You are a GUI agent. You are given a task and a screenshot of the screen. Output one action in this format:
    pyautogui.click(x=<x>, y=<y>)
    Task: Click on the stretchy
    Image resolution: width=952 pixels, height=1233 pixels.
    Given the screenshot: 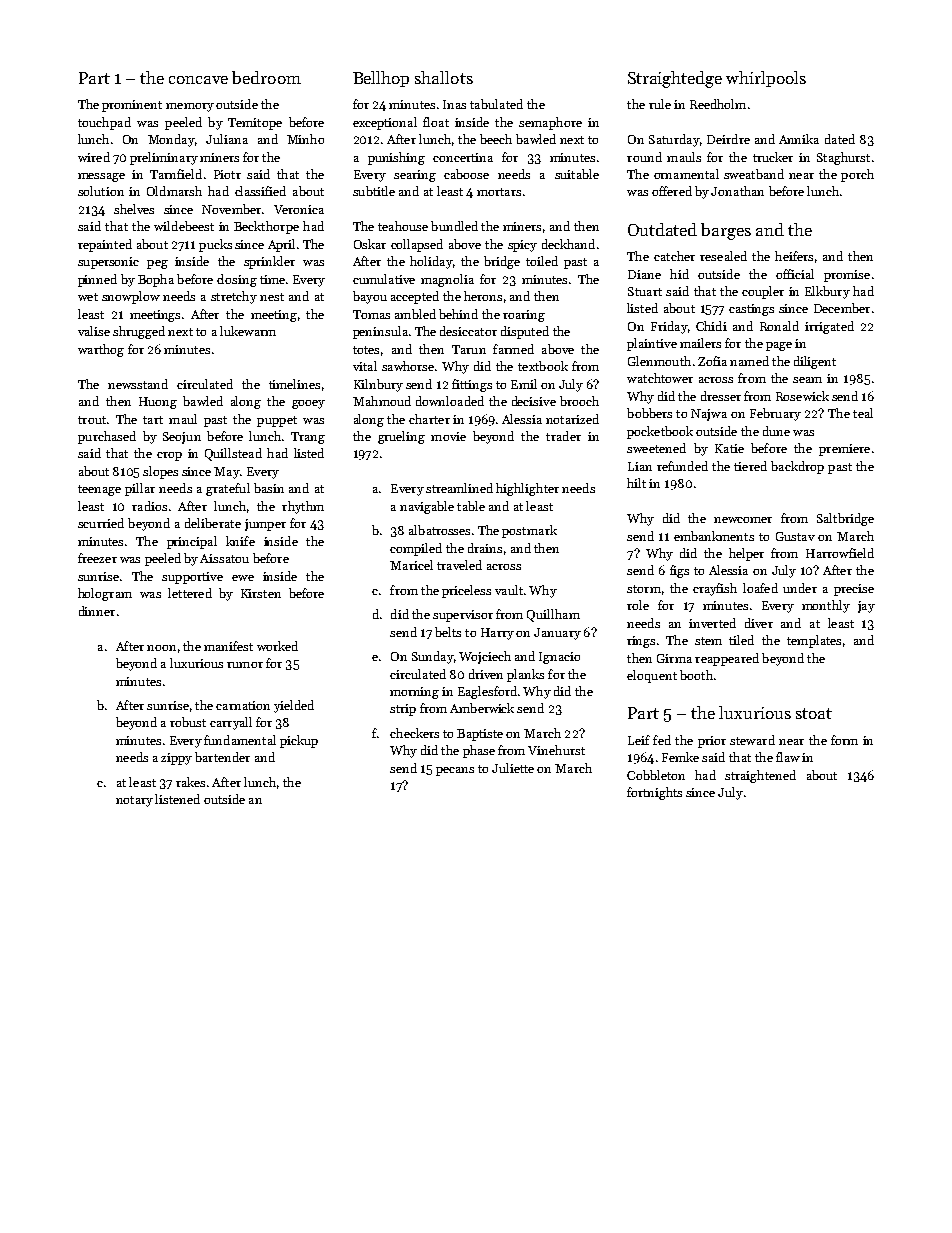 What is the action you would take?
    pyautogui.click(x=234, y=297)
